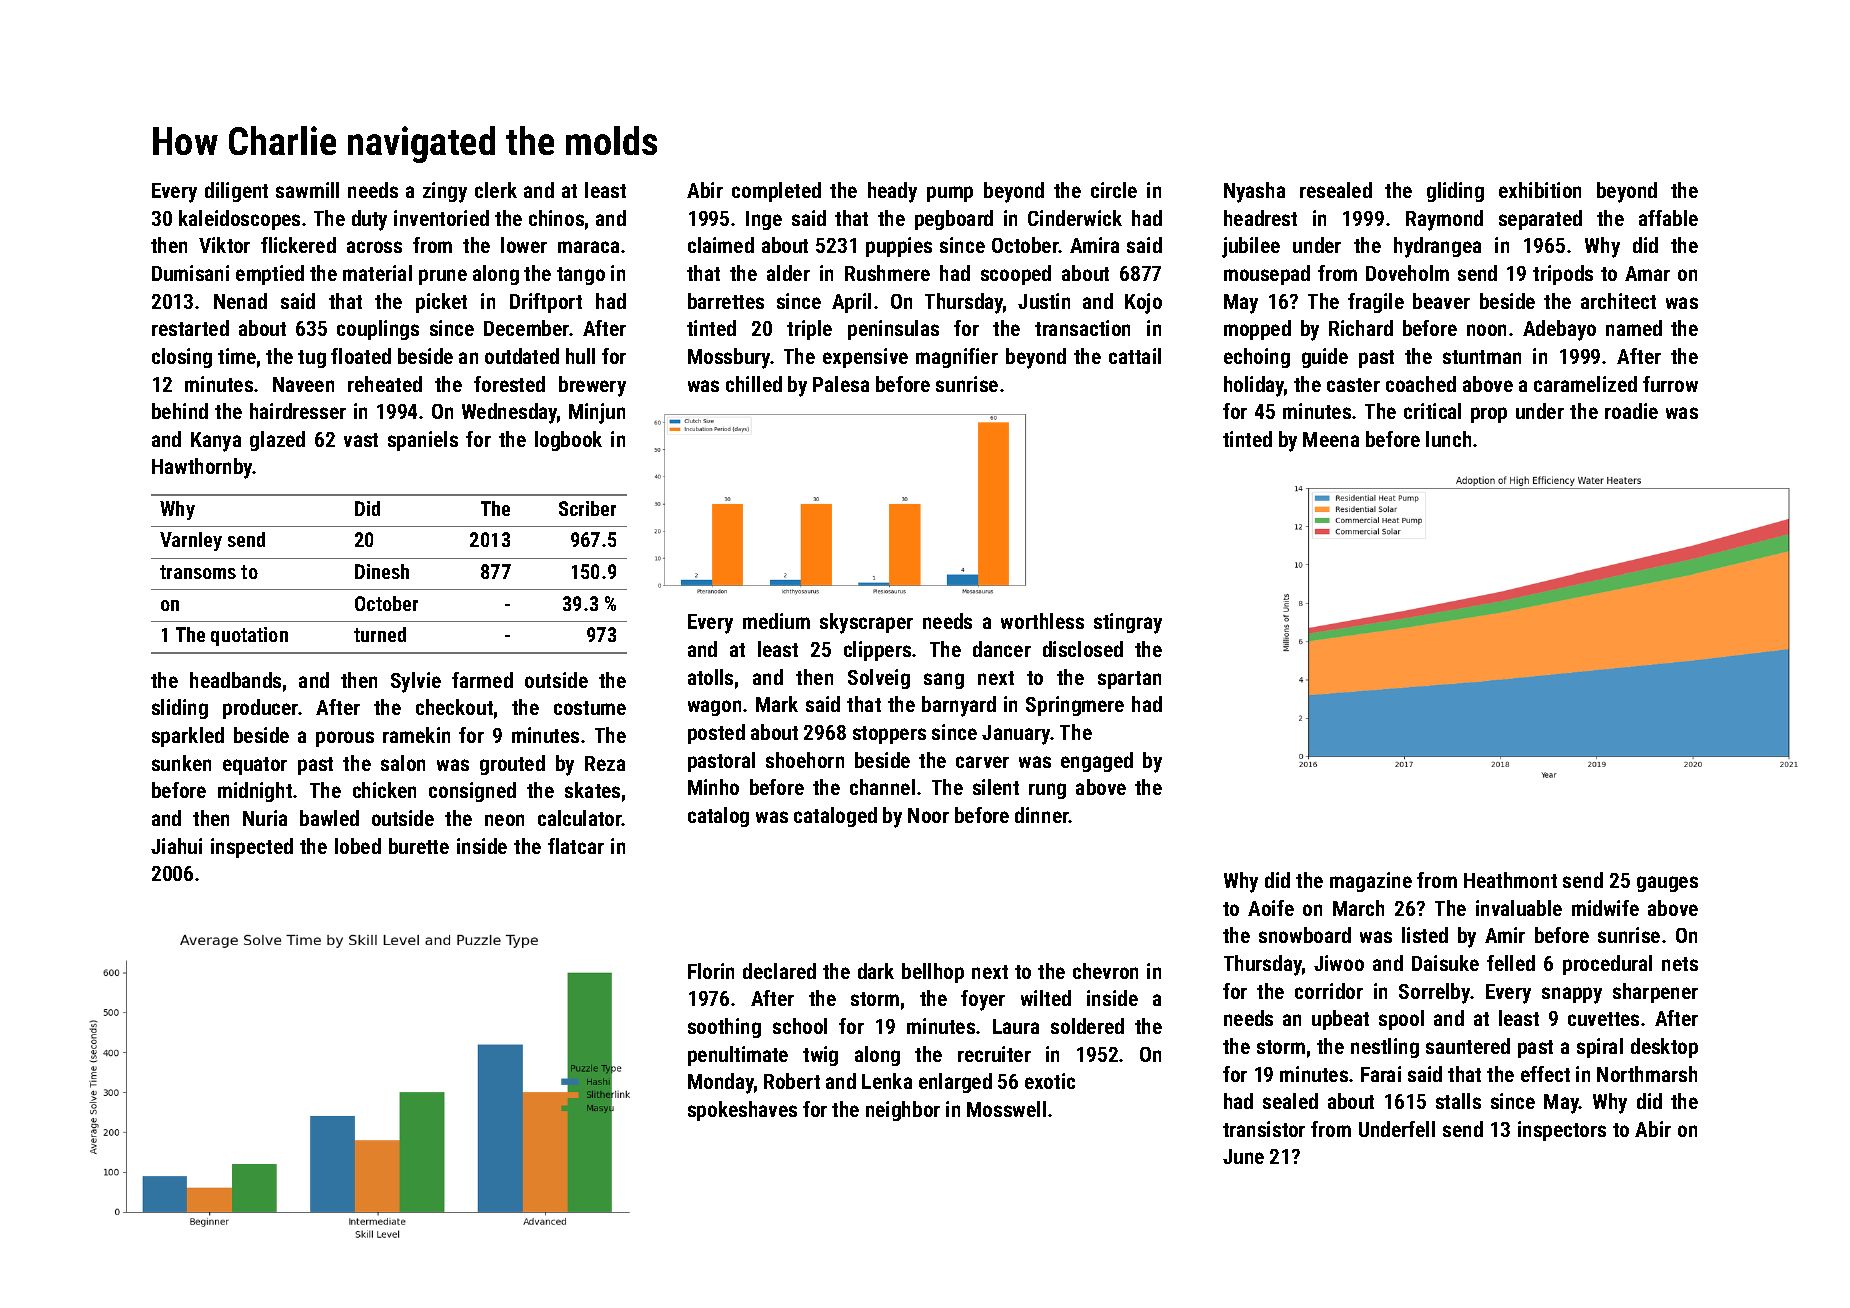 The image size is (1850, 1308). I want to click on hydrangea, so click(1437, 247).
